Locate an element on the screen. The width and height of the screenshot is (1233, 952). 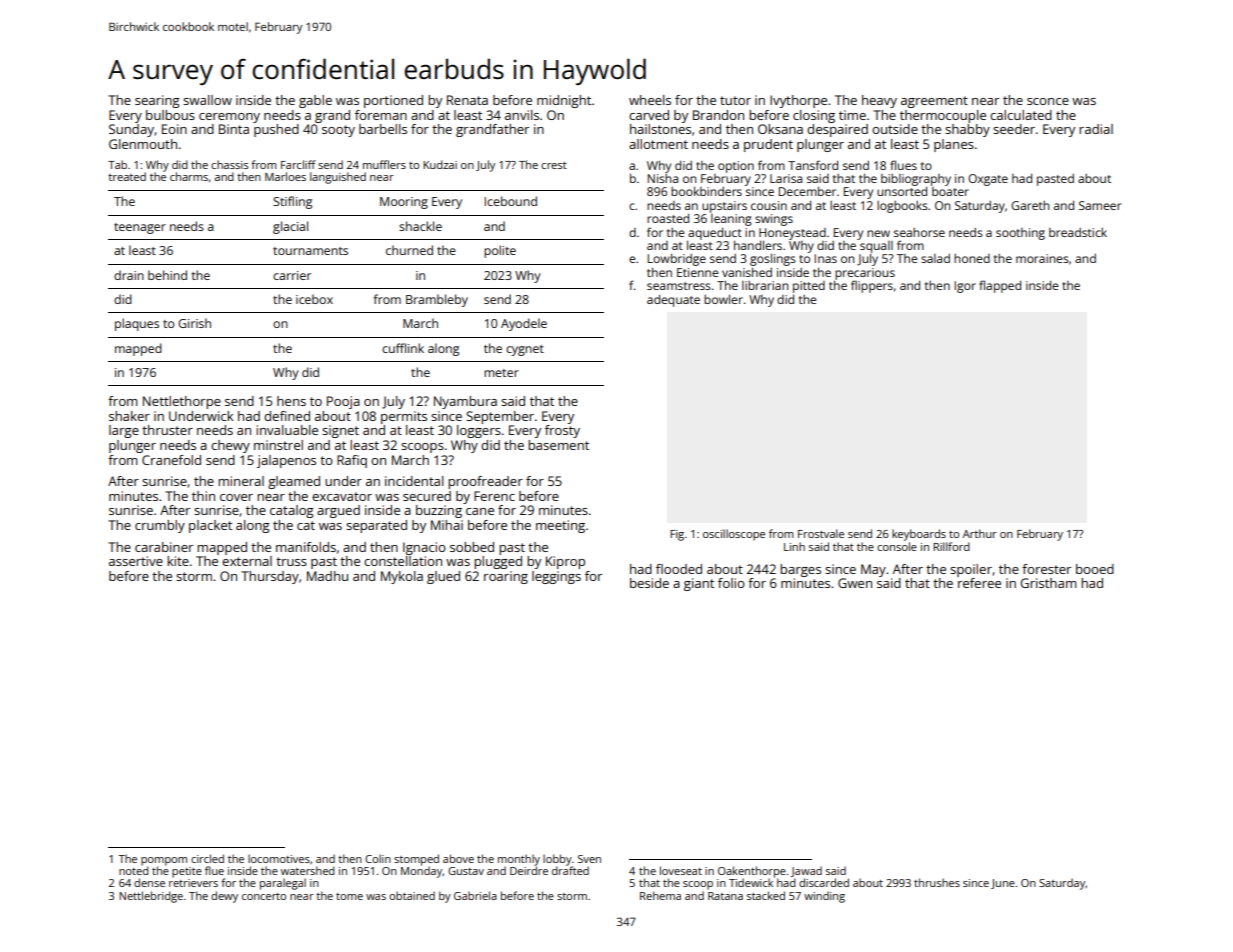
assertive is located at coordinates (136, 561).
